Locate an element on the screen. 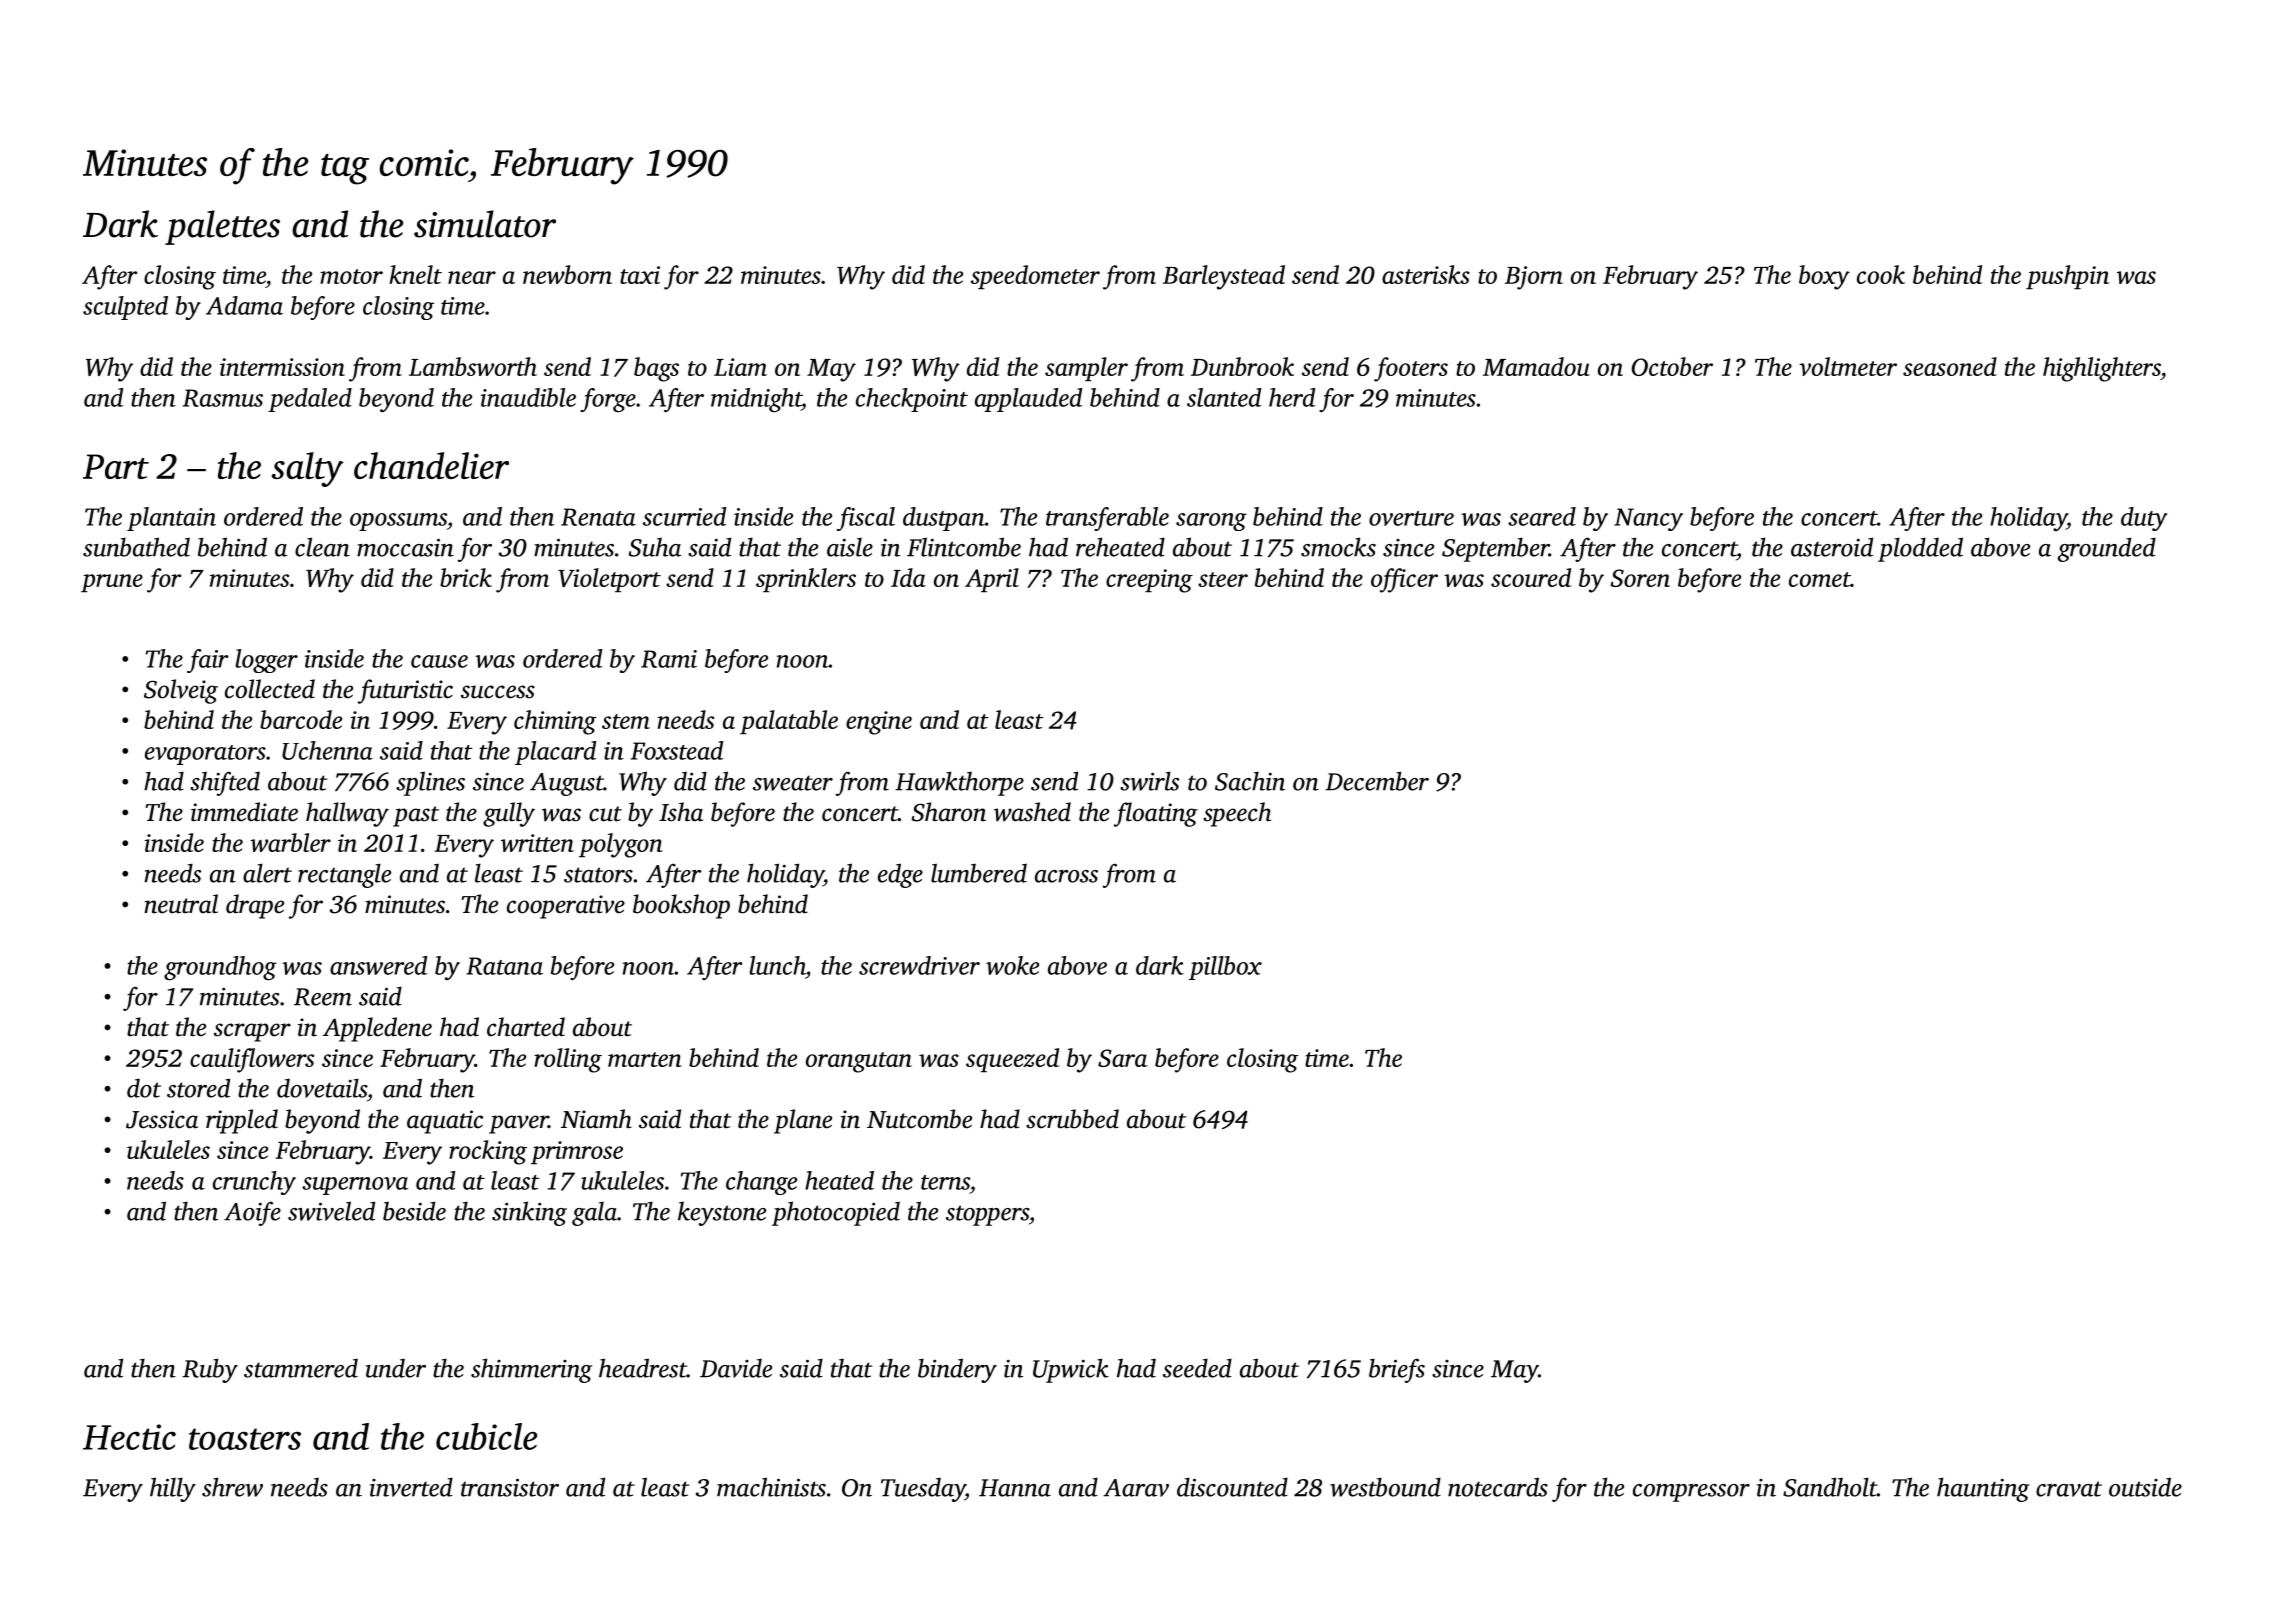 This screenshot has width=2292, height=1620. slanted is located at coordinates (1224, 397).
